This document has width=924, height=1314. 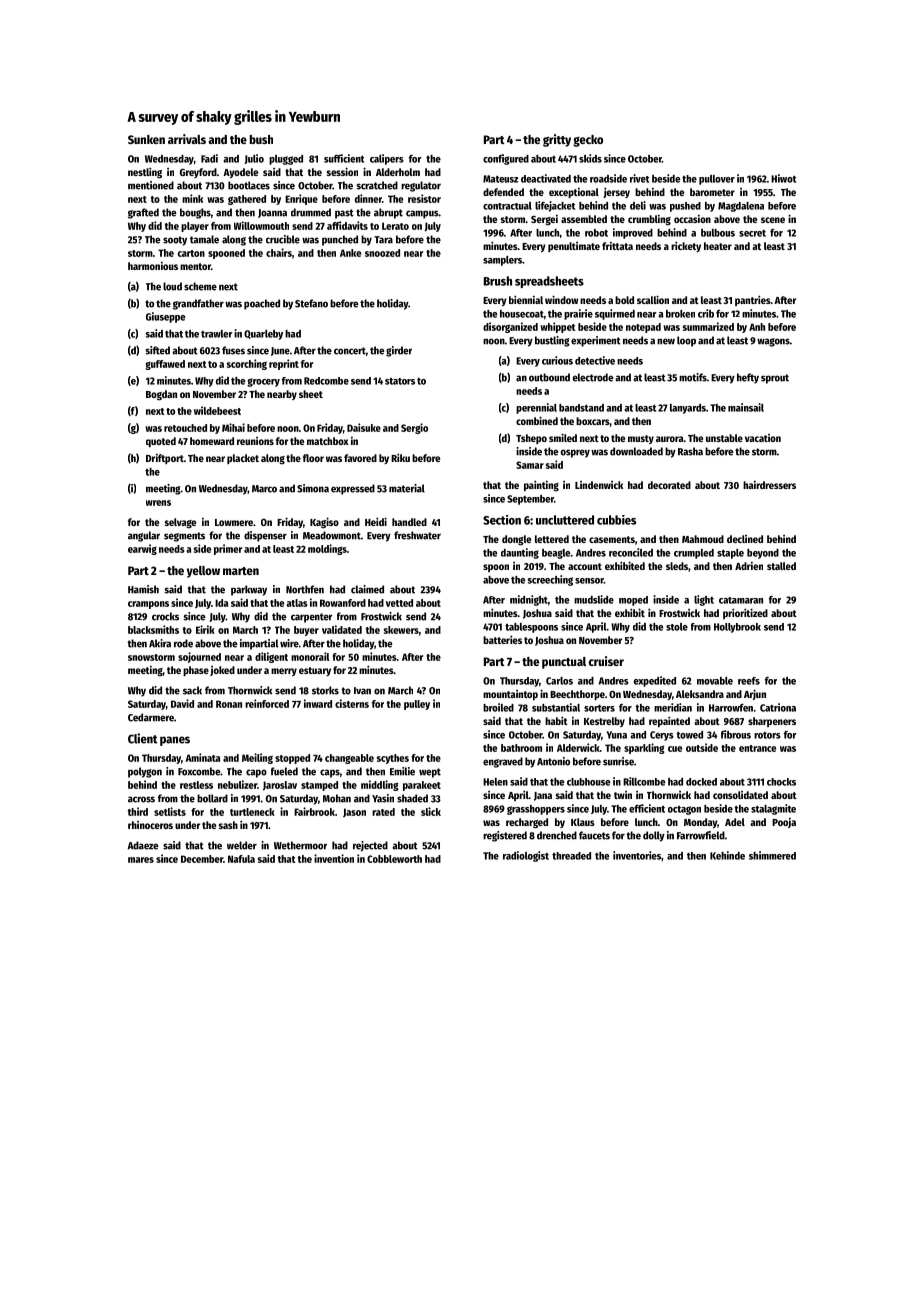 I want to click on defended, so click(x=503, y=192).
